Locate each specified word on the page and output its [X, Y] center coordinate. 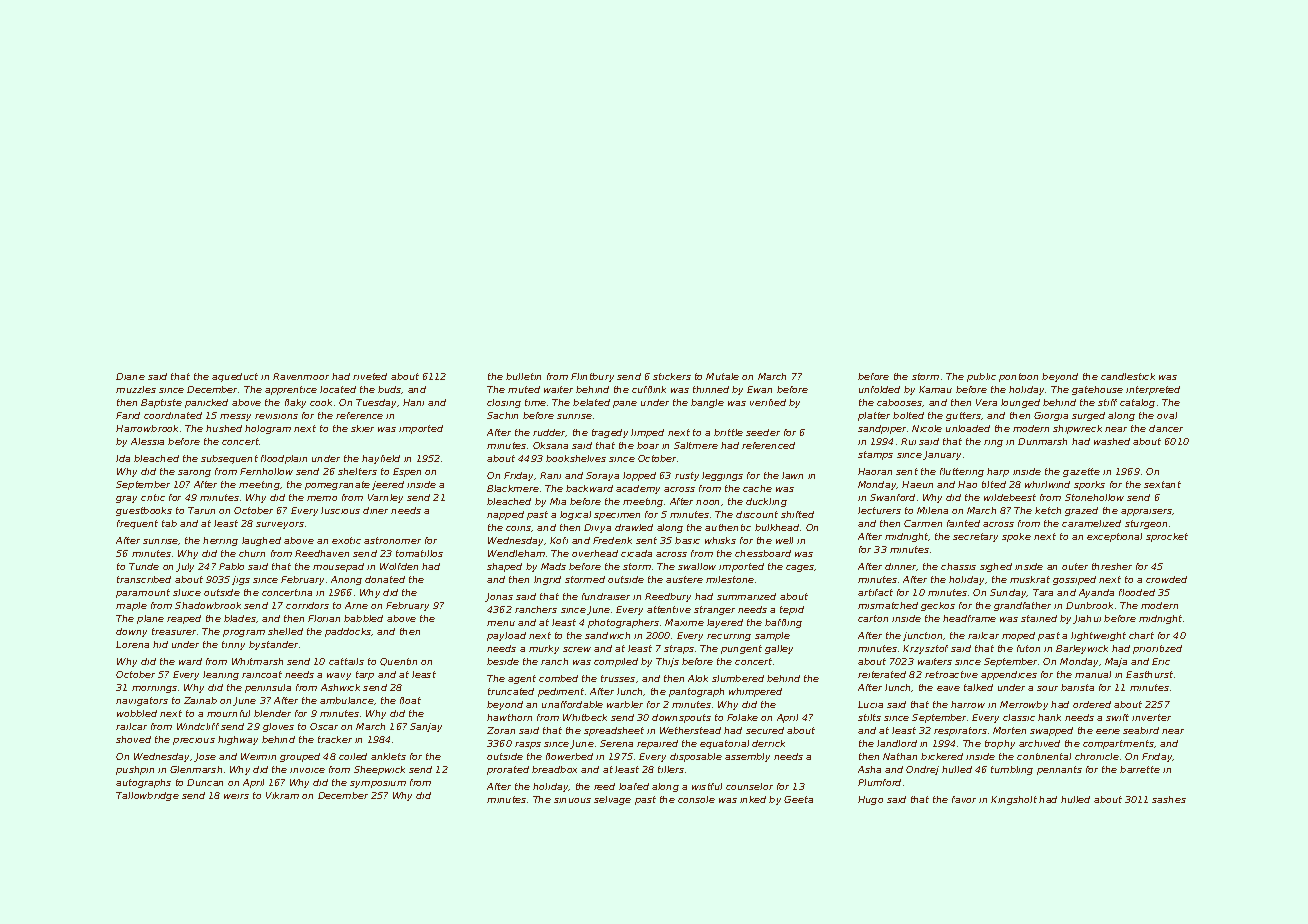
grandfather [1022, 606]
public [981, 377]
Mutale [722, 376]
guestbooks [144, 511]
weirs [236, 796]
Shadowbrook [208, 605]
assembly [747, 757]
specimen [617, 516]
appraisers [1146, 512]
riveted [370, 376]
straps [679, 649]
